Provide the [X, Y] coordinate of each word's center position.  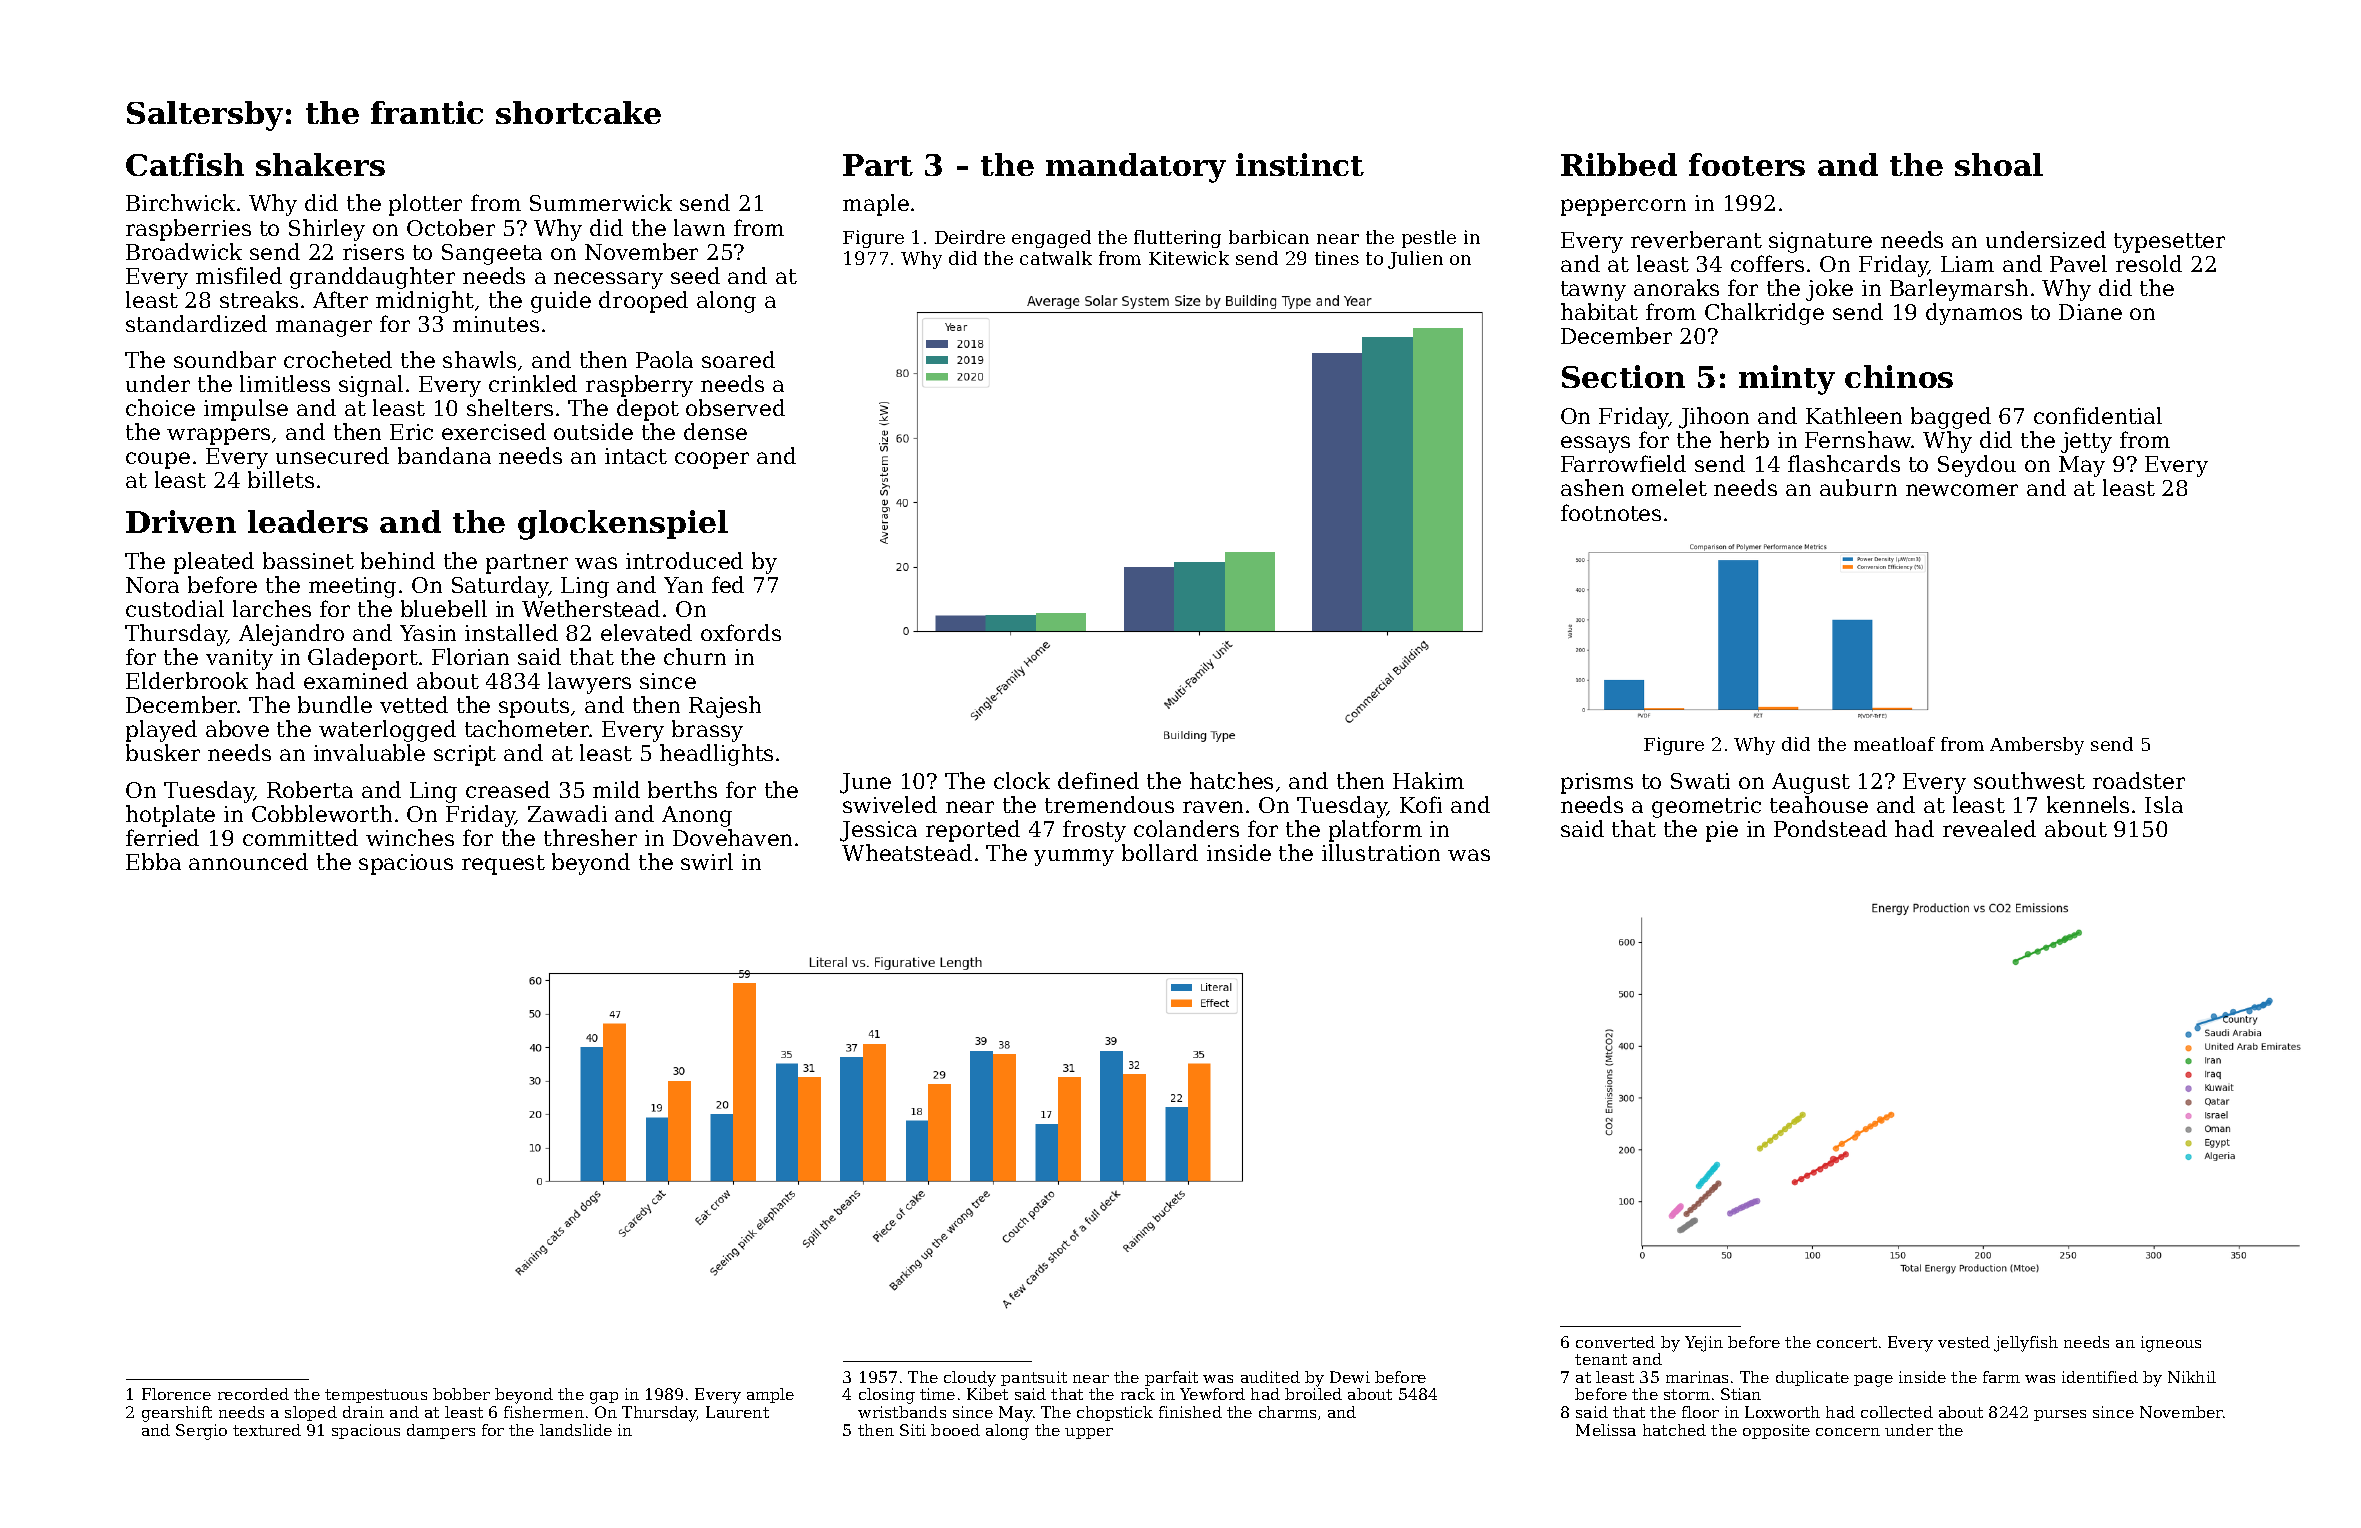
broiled [1313, 1394]
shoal [1999, 164]
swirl [707, 861]
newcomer [1962, 490]
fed [728, 584]
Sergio [201, 1432]
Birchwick [180, 202]
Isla [2164, 804]
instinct [1300, 164]
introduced [684, 560]
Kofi [1421, 804]
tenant [1601, 1359]
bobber [461, 1394]
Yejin [1704, 1344]
